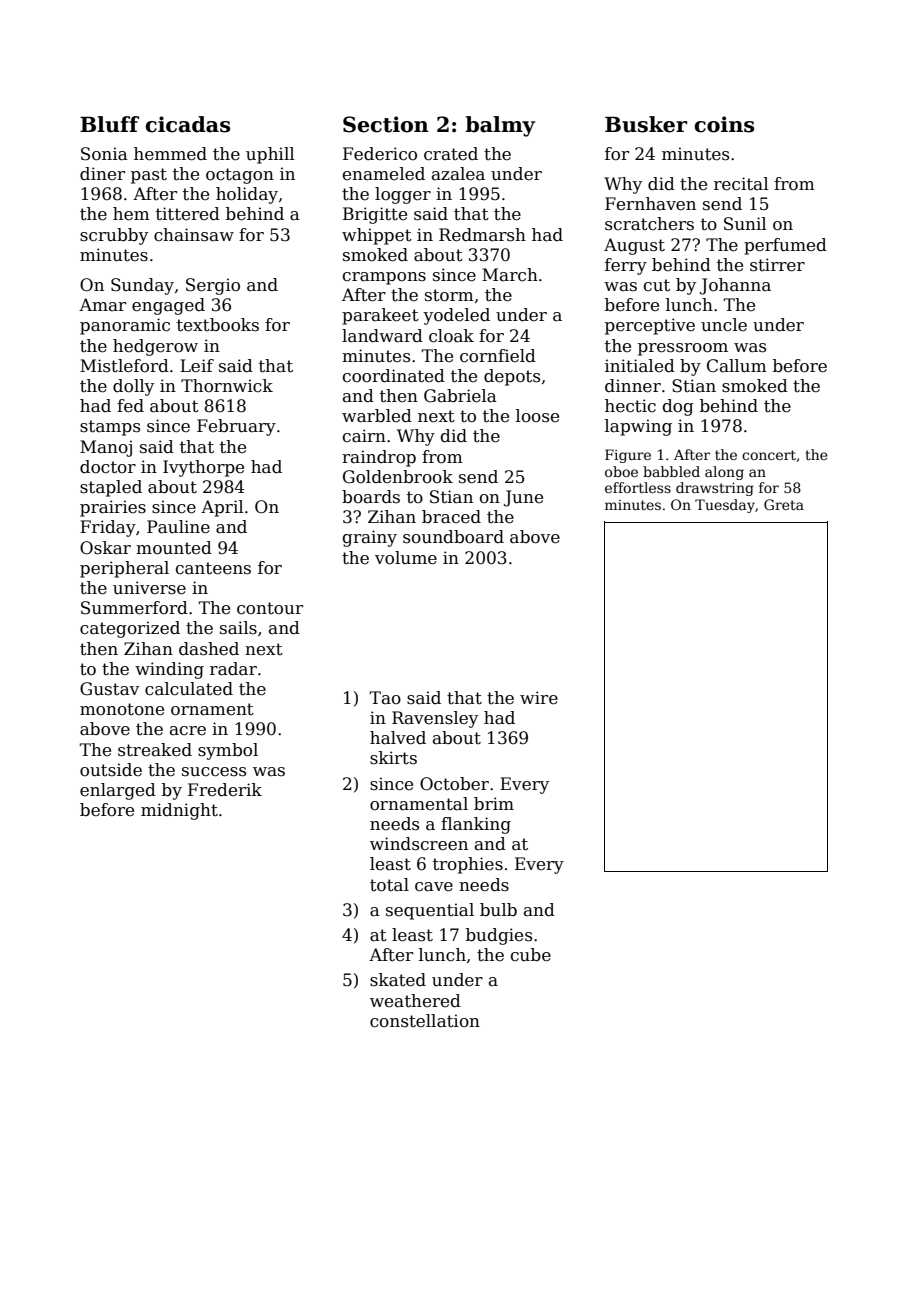 The height and width of the document is (1316, 908). I want to click on acre, so click(188, 731).
